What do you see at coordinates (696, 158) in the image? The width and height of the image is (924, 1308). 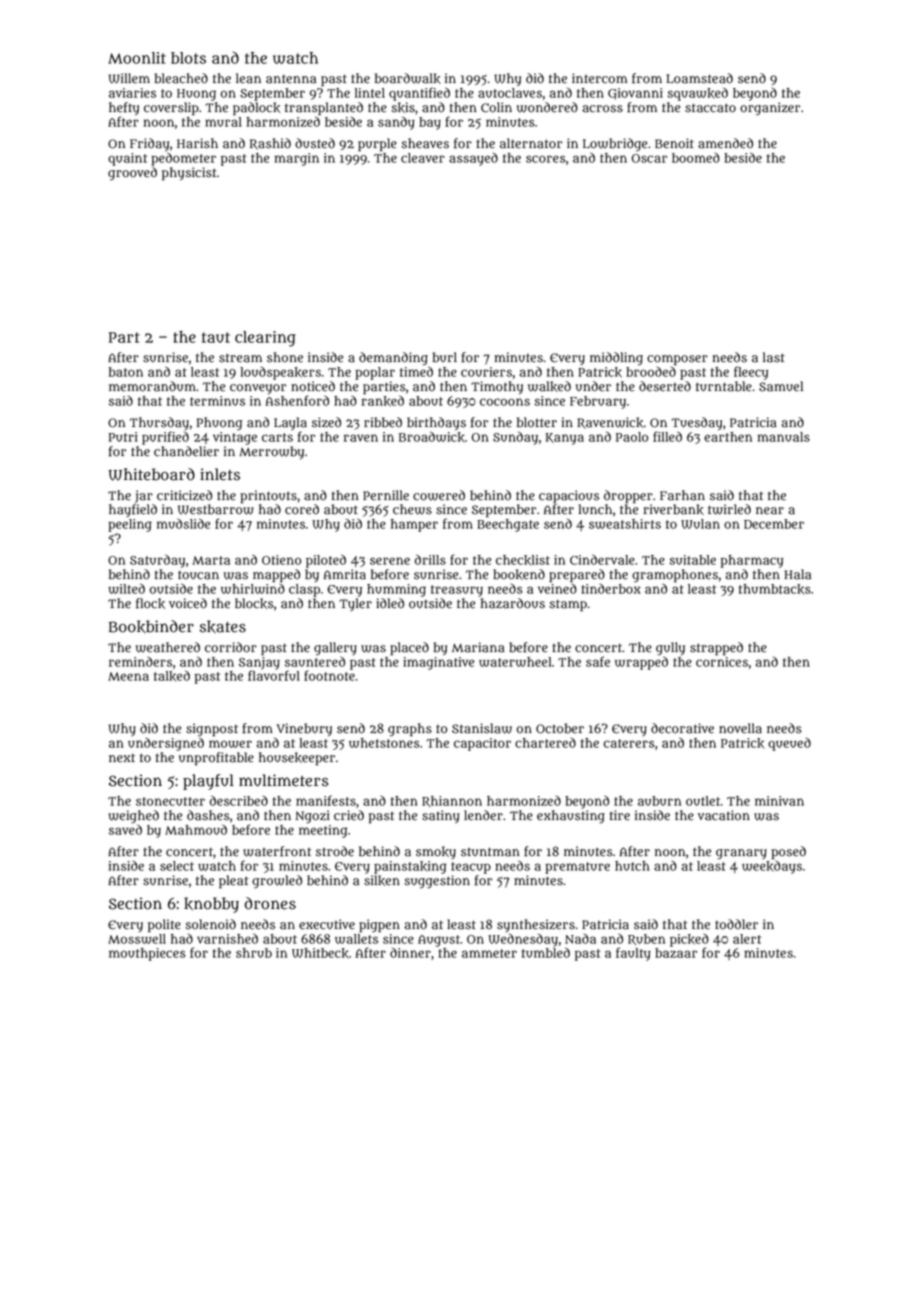 I see `boomed` at bounding box center [696, 158].
